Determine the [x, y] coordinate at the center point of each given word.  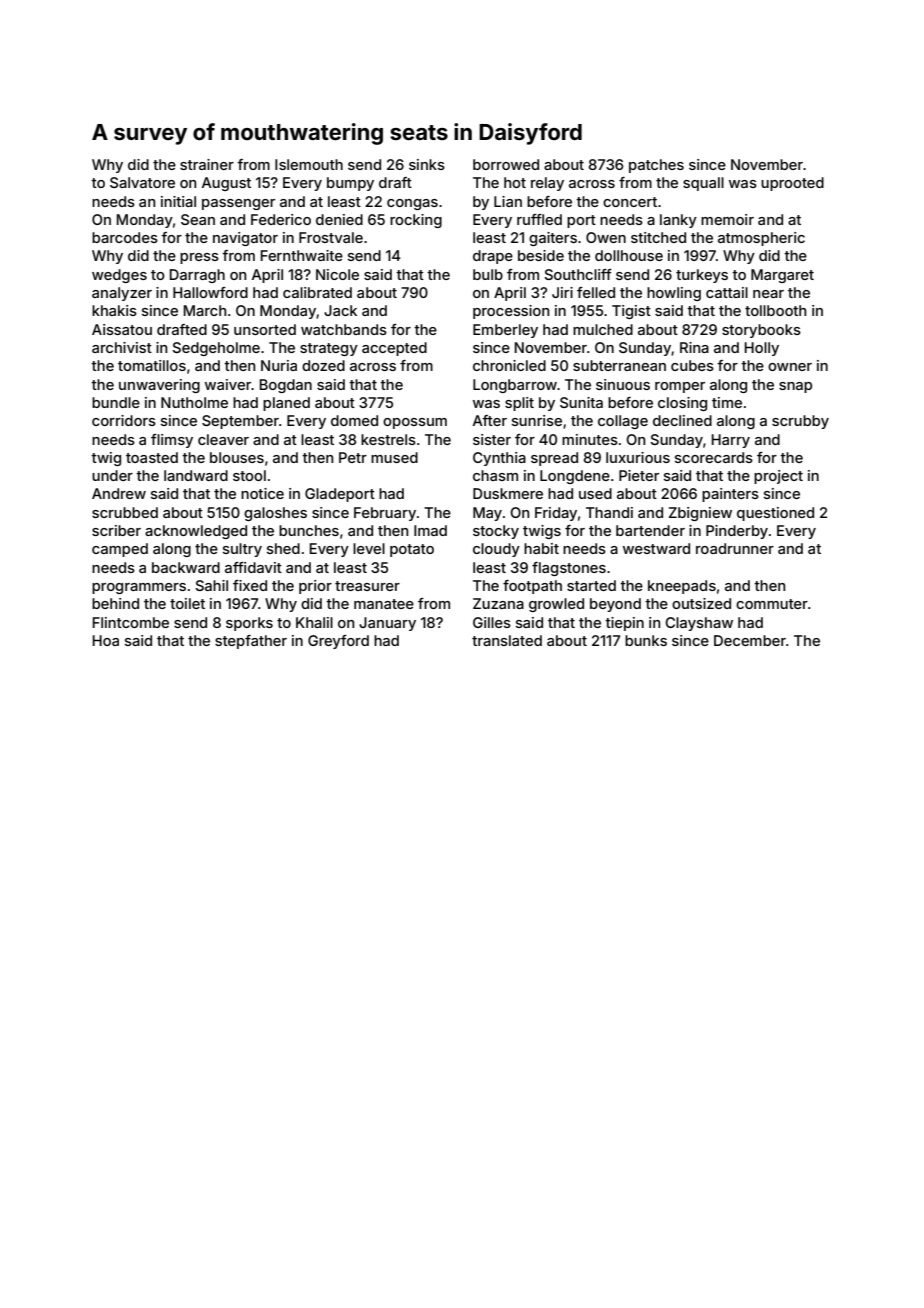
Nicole [337, 274]
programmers [139, 588]
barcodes [125, 237]
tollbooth [775, 310]
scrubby [800, 422]
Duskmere [508, 493]
